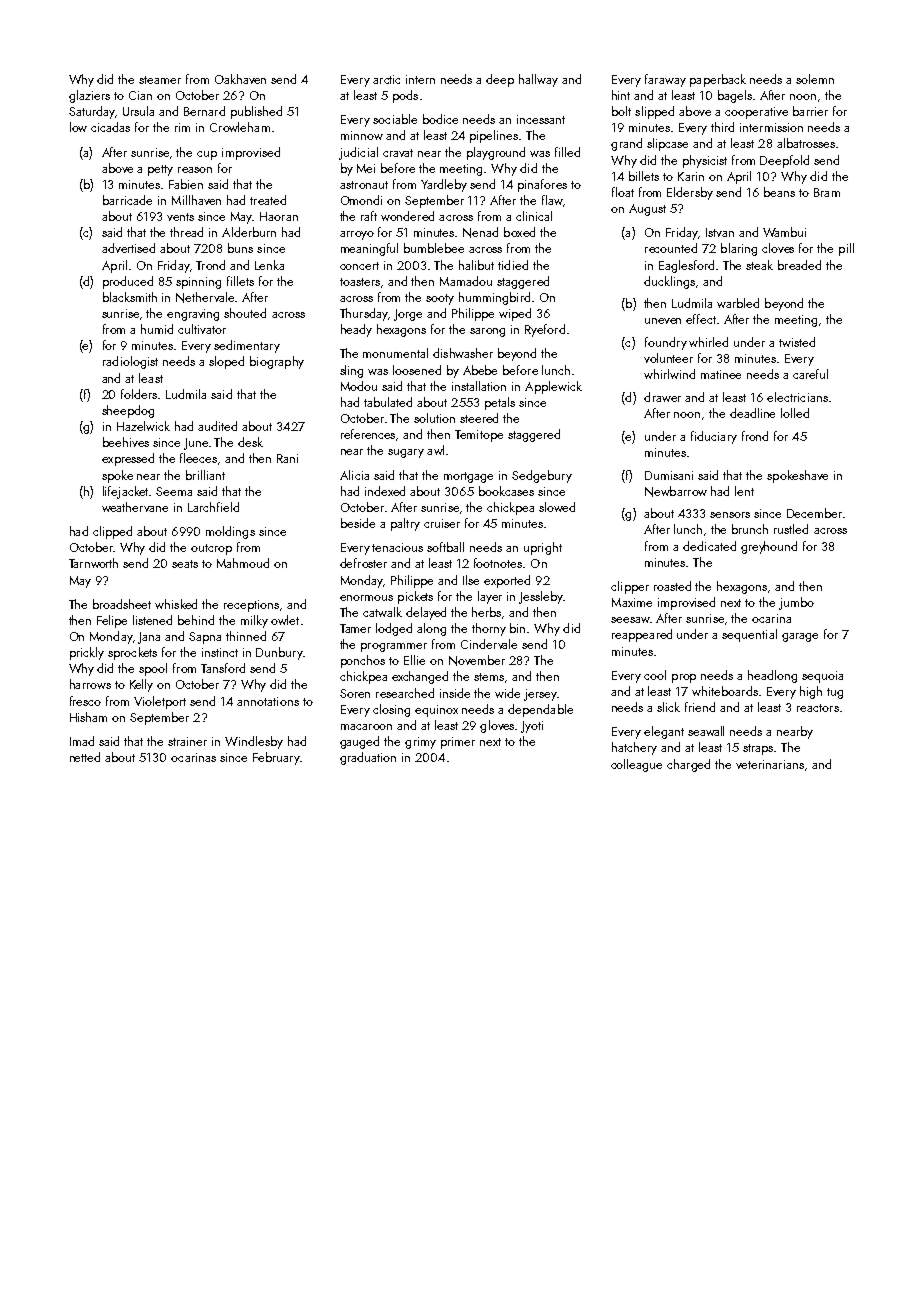 The image size is (924, 1308). Describe the element at coordinates (800, 637) in the screenshot. I see `garage` at that location.
